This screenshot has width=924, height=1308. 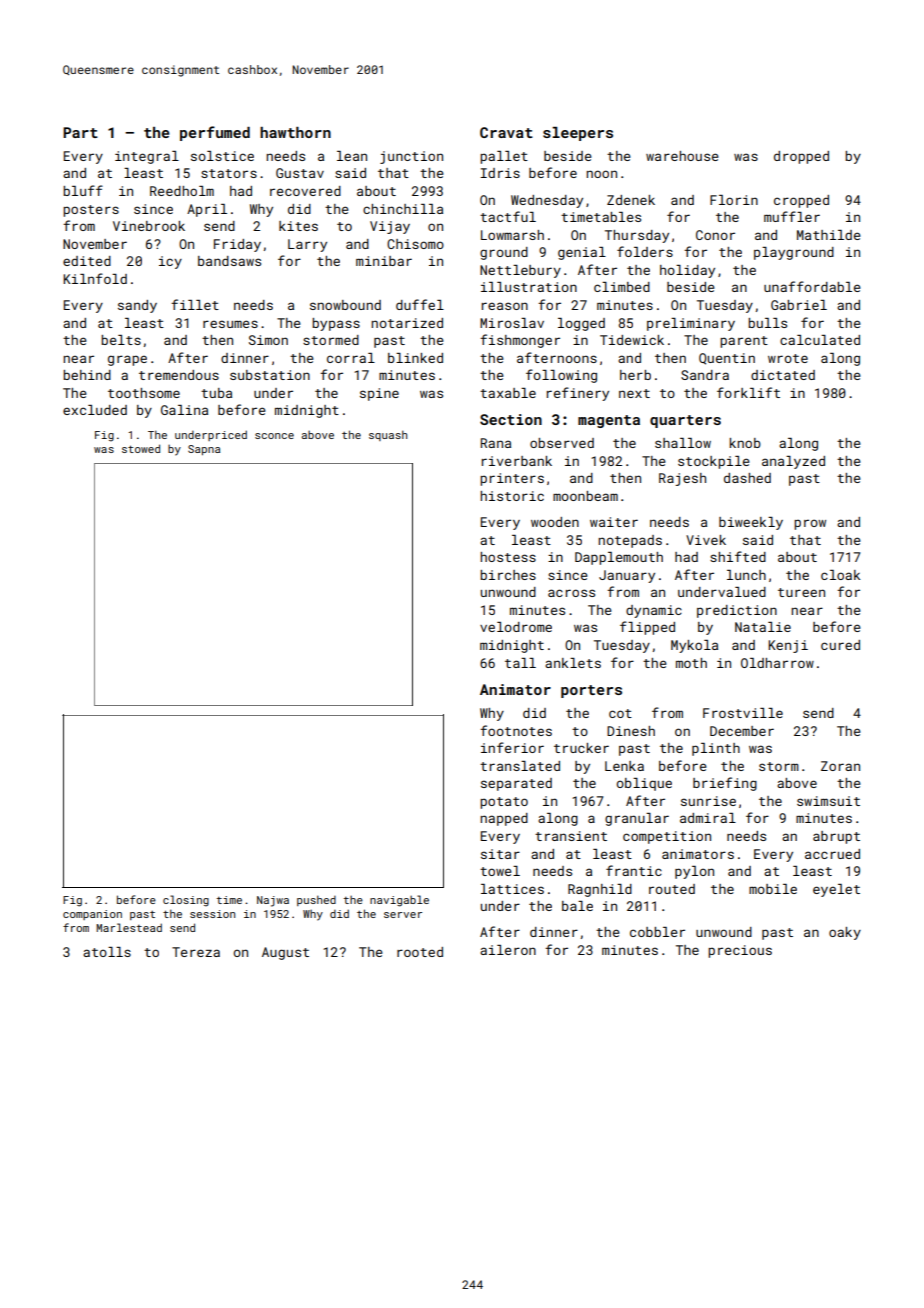 What do you see at coordinates (682, 479) in the screenshot?
I see `Rajesh` at bounding box center [682, 479].
